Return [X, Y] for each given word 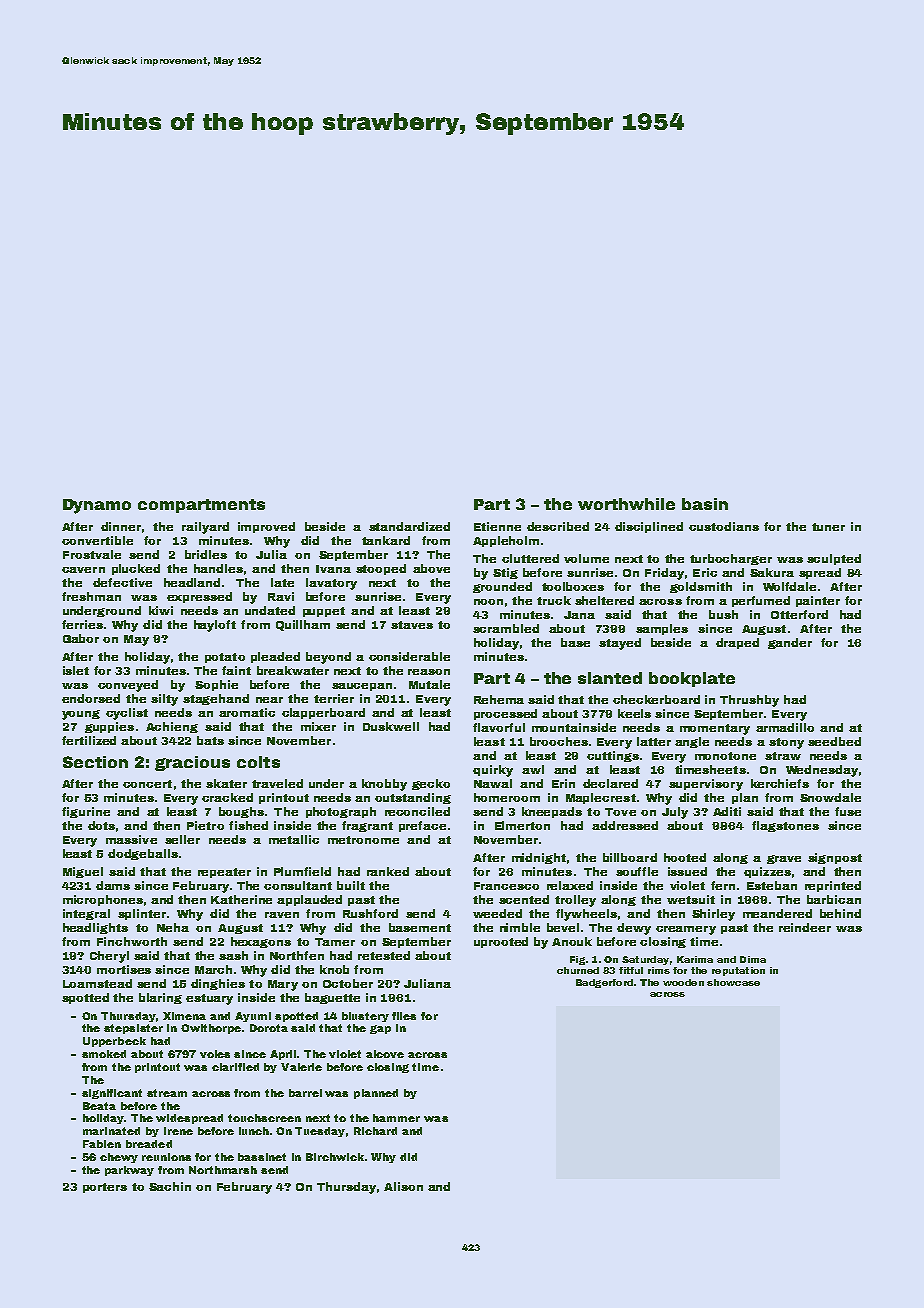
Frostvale [92, 554]
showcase [733, 982]
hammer [396, 1118]
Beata [99, 1106]
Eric [705, 572]
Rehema [499, 699]
